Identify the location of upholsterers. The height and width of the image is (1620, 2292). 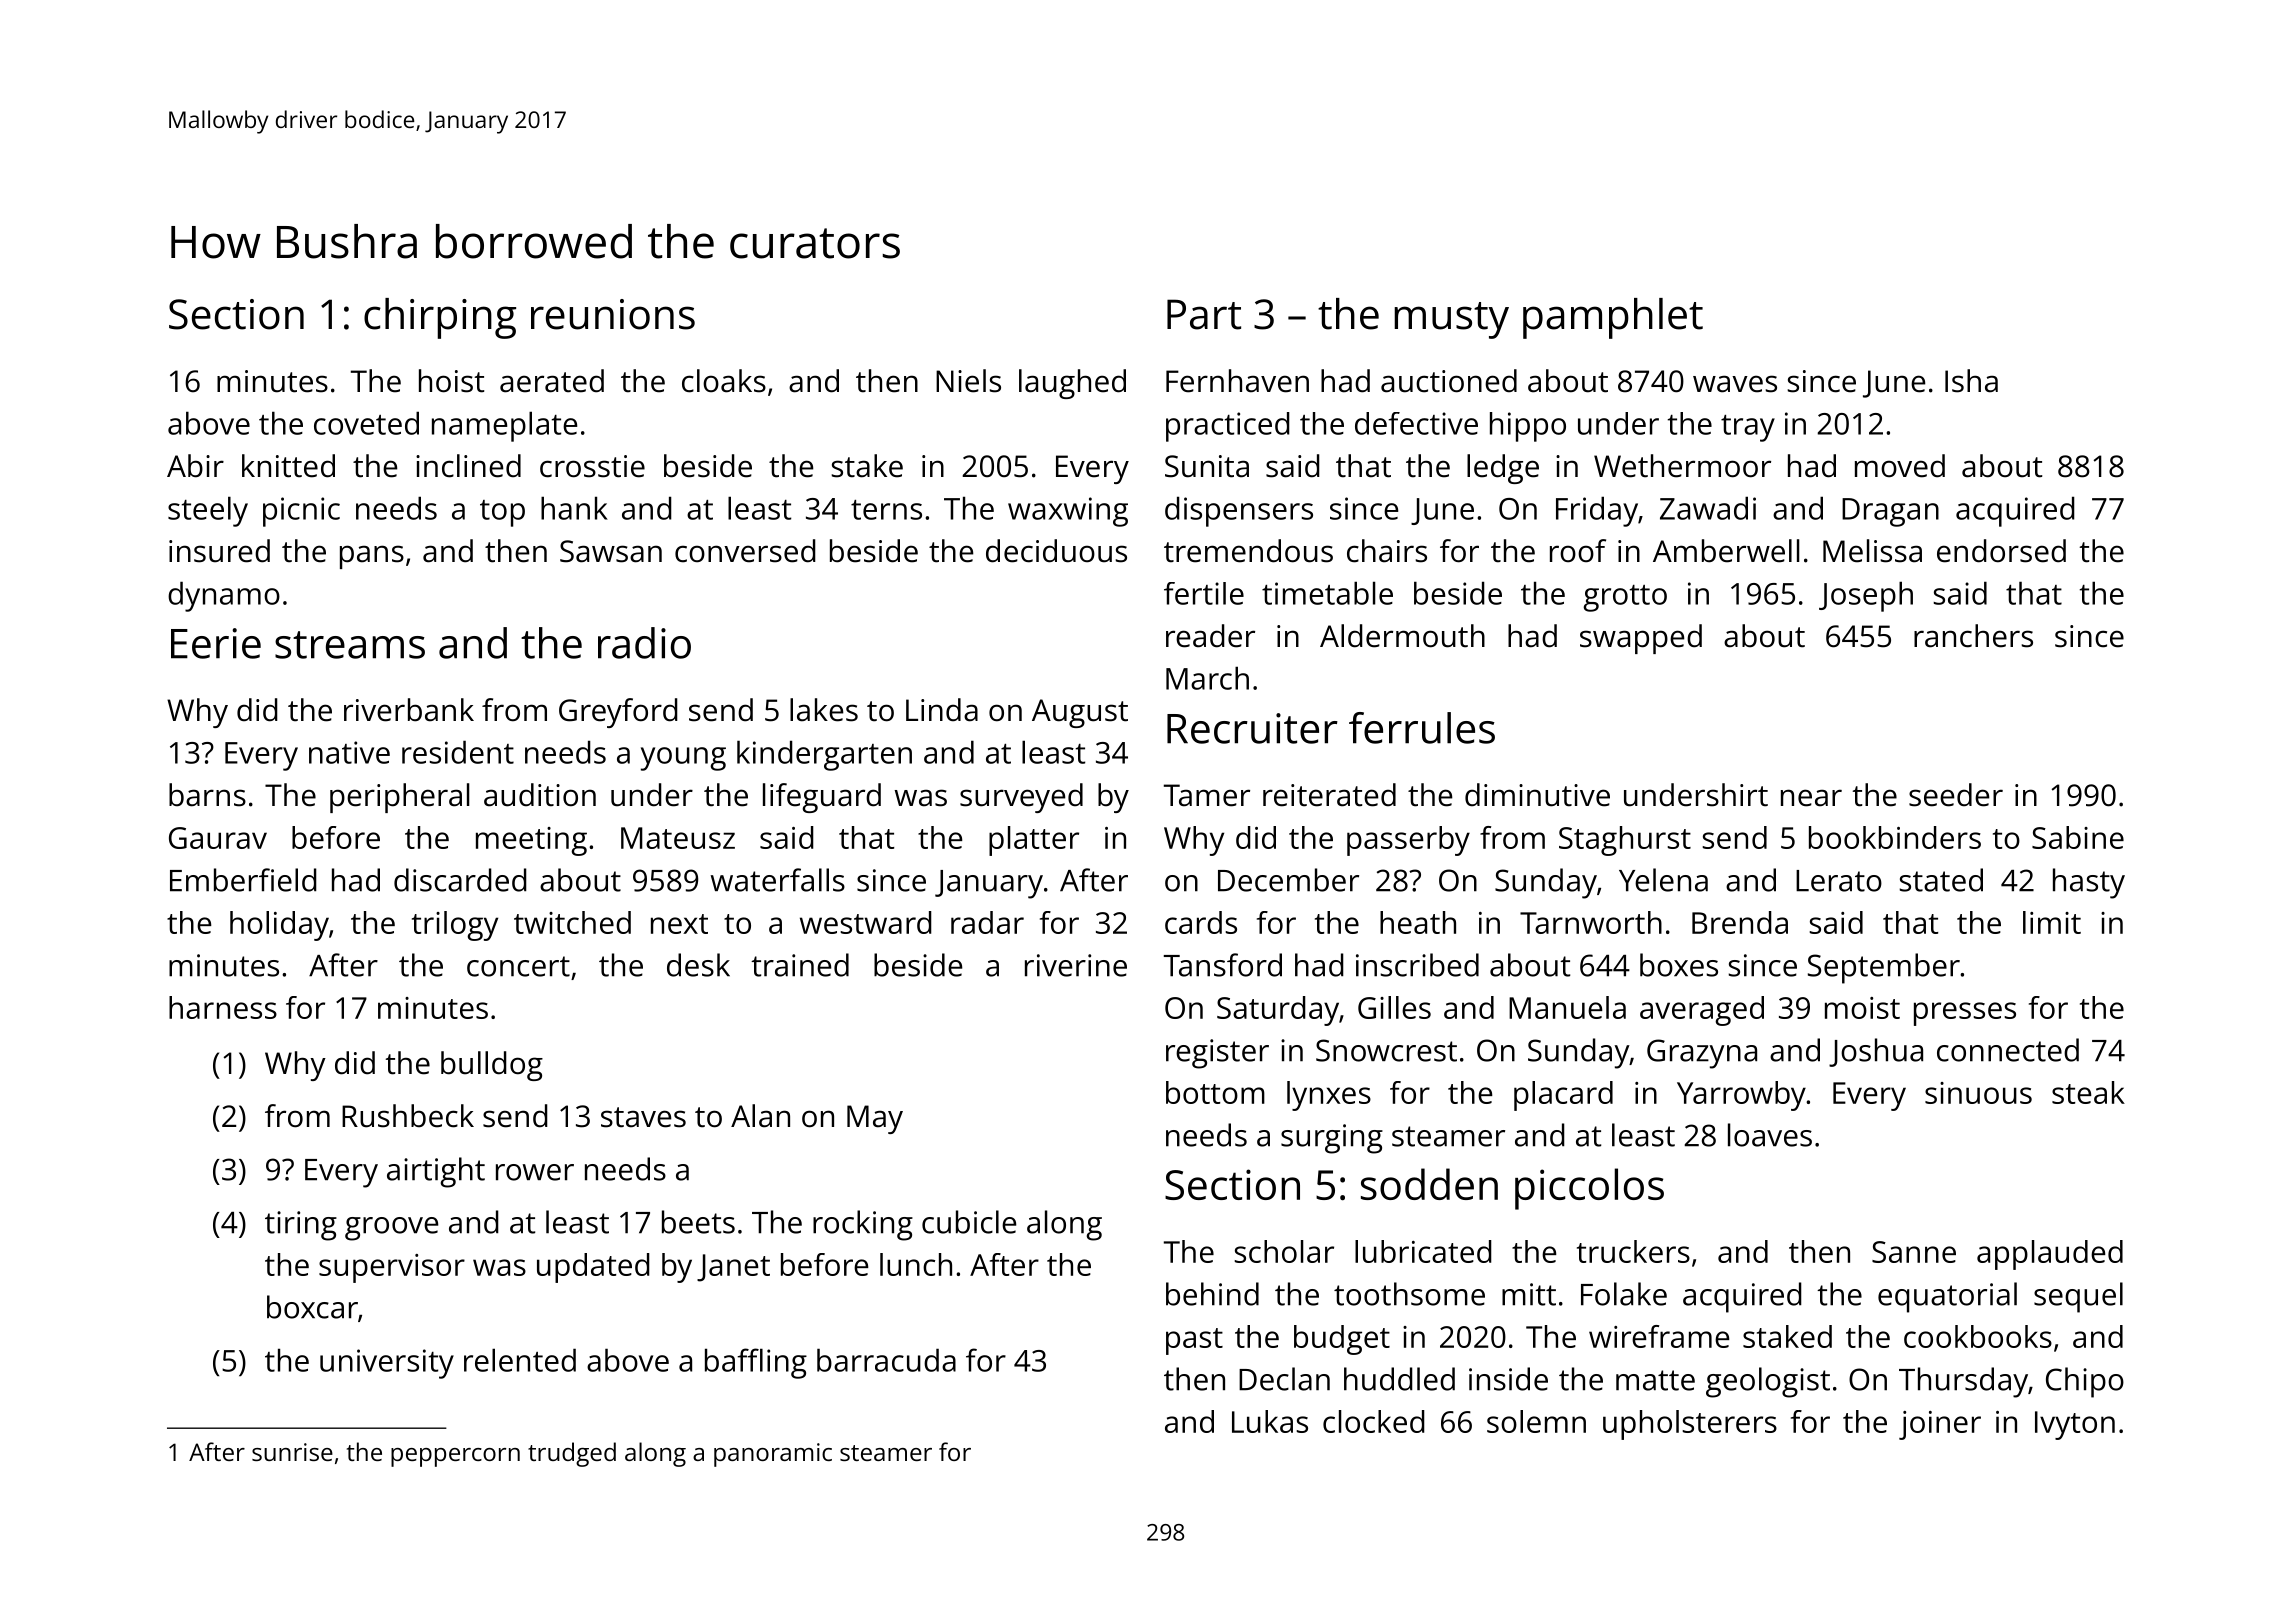
(1690, 1425).
